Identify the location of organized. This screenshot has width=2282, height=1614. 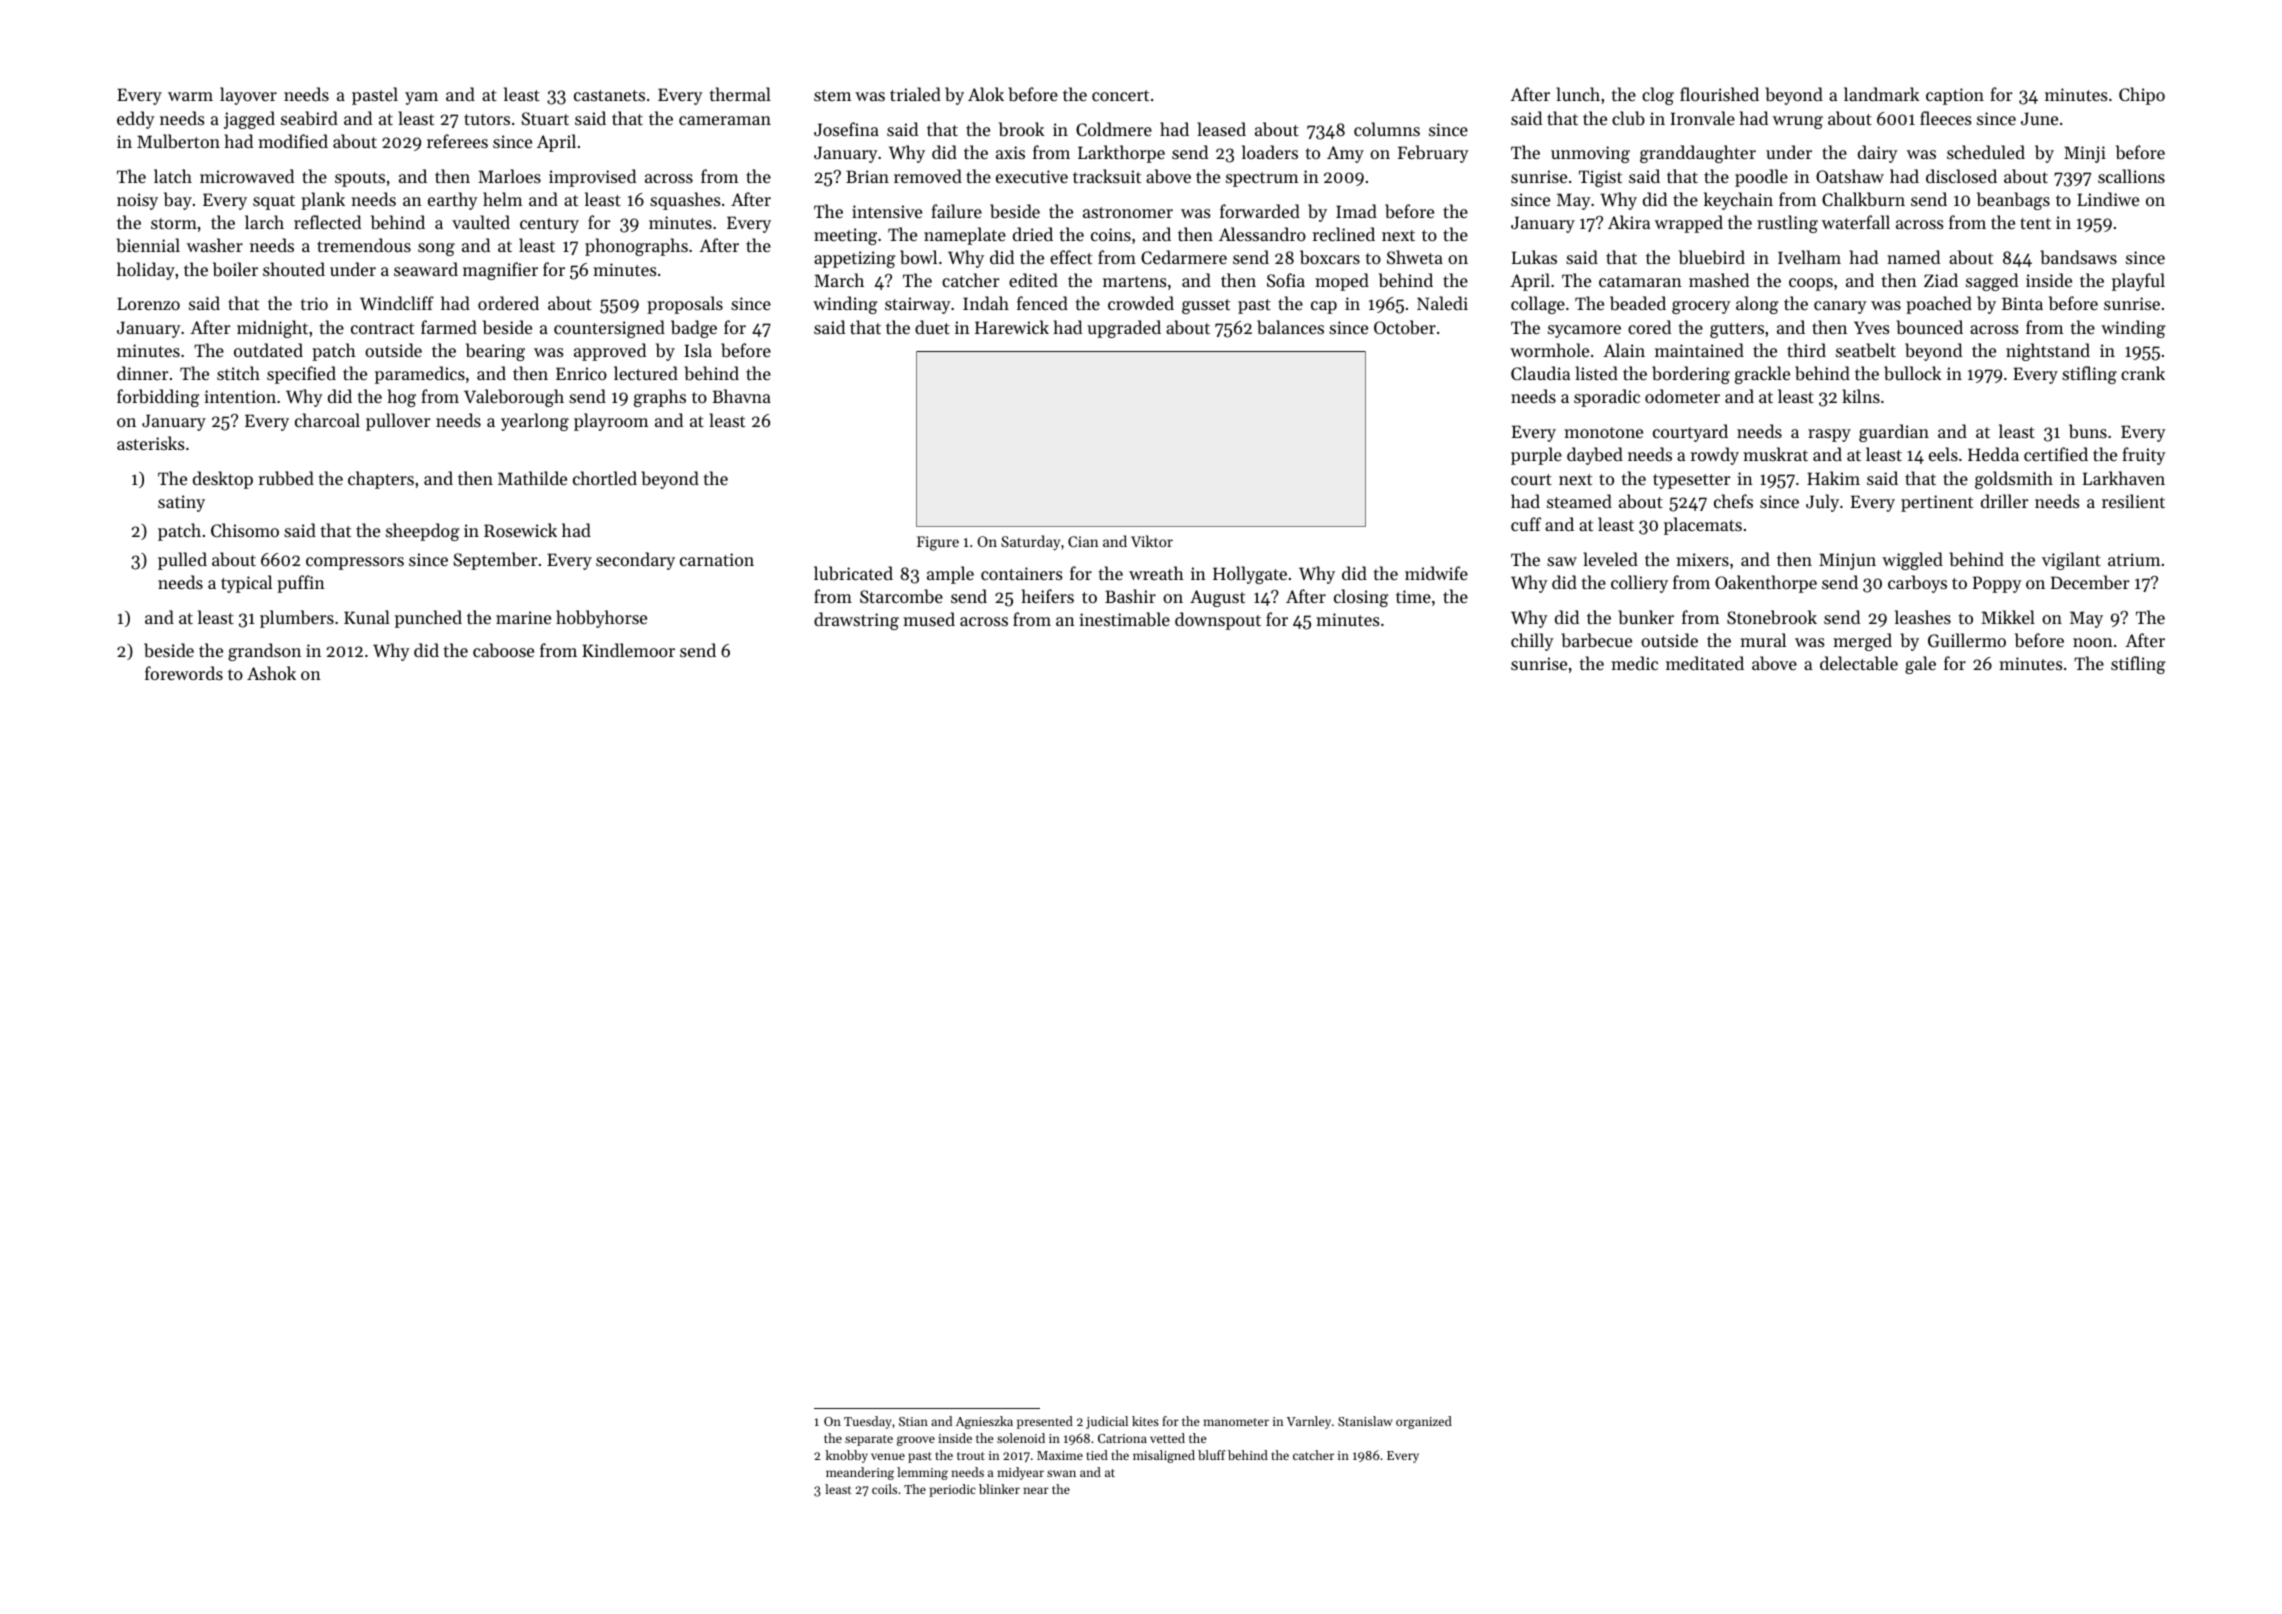
(1424, 1422).
